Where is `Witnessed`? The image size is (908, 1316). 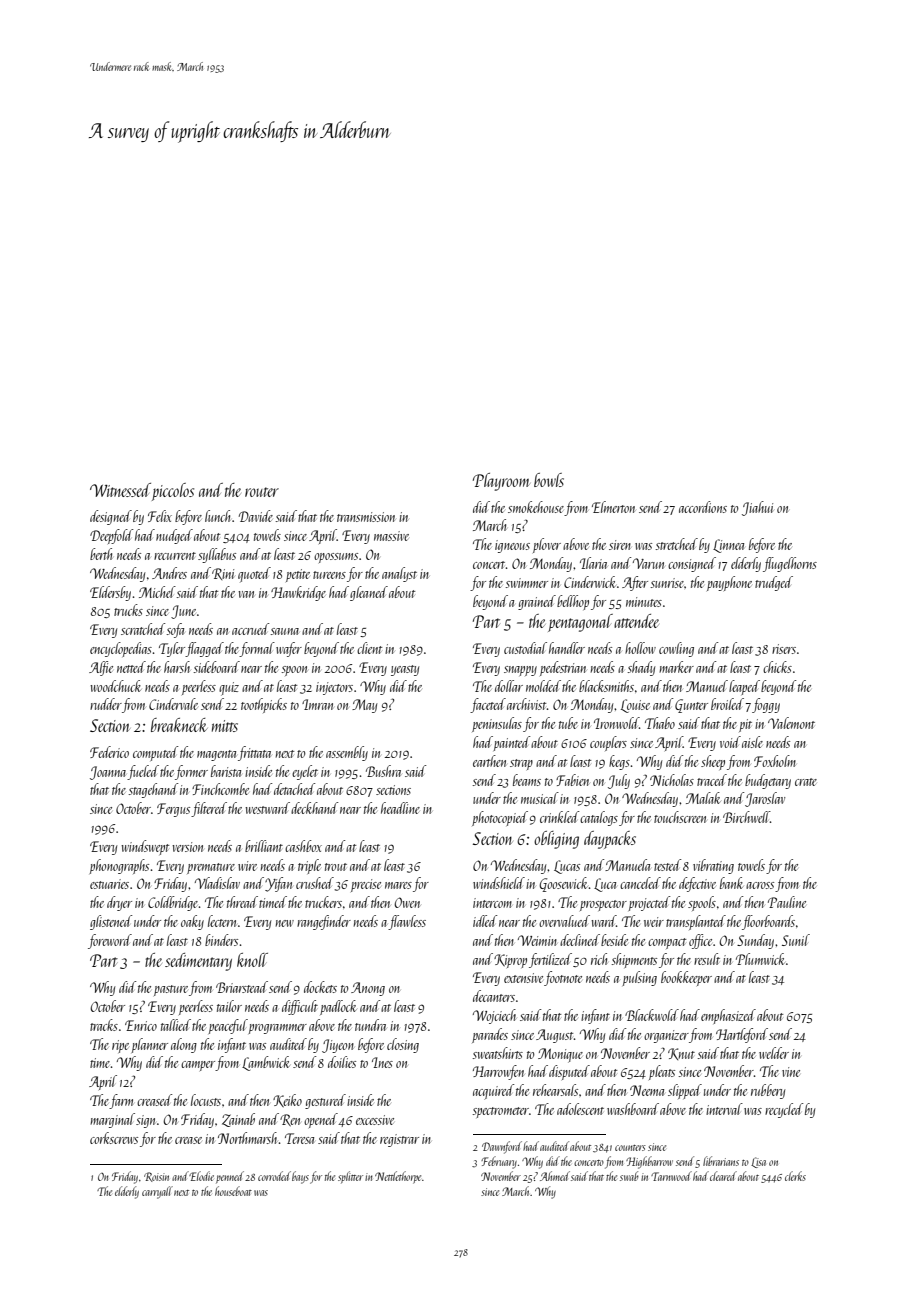 Witnessed is located at coordinates (120, 490).
